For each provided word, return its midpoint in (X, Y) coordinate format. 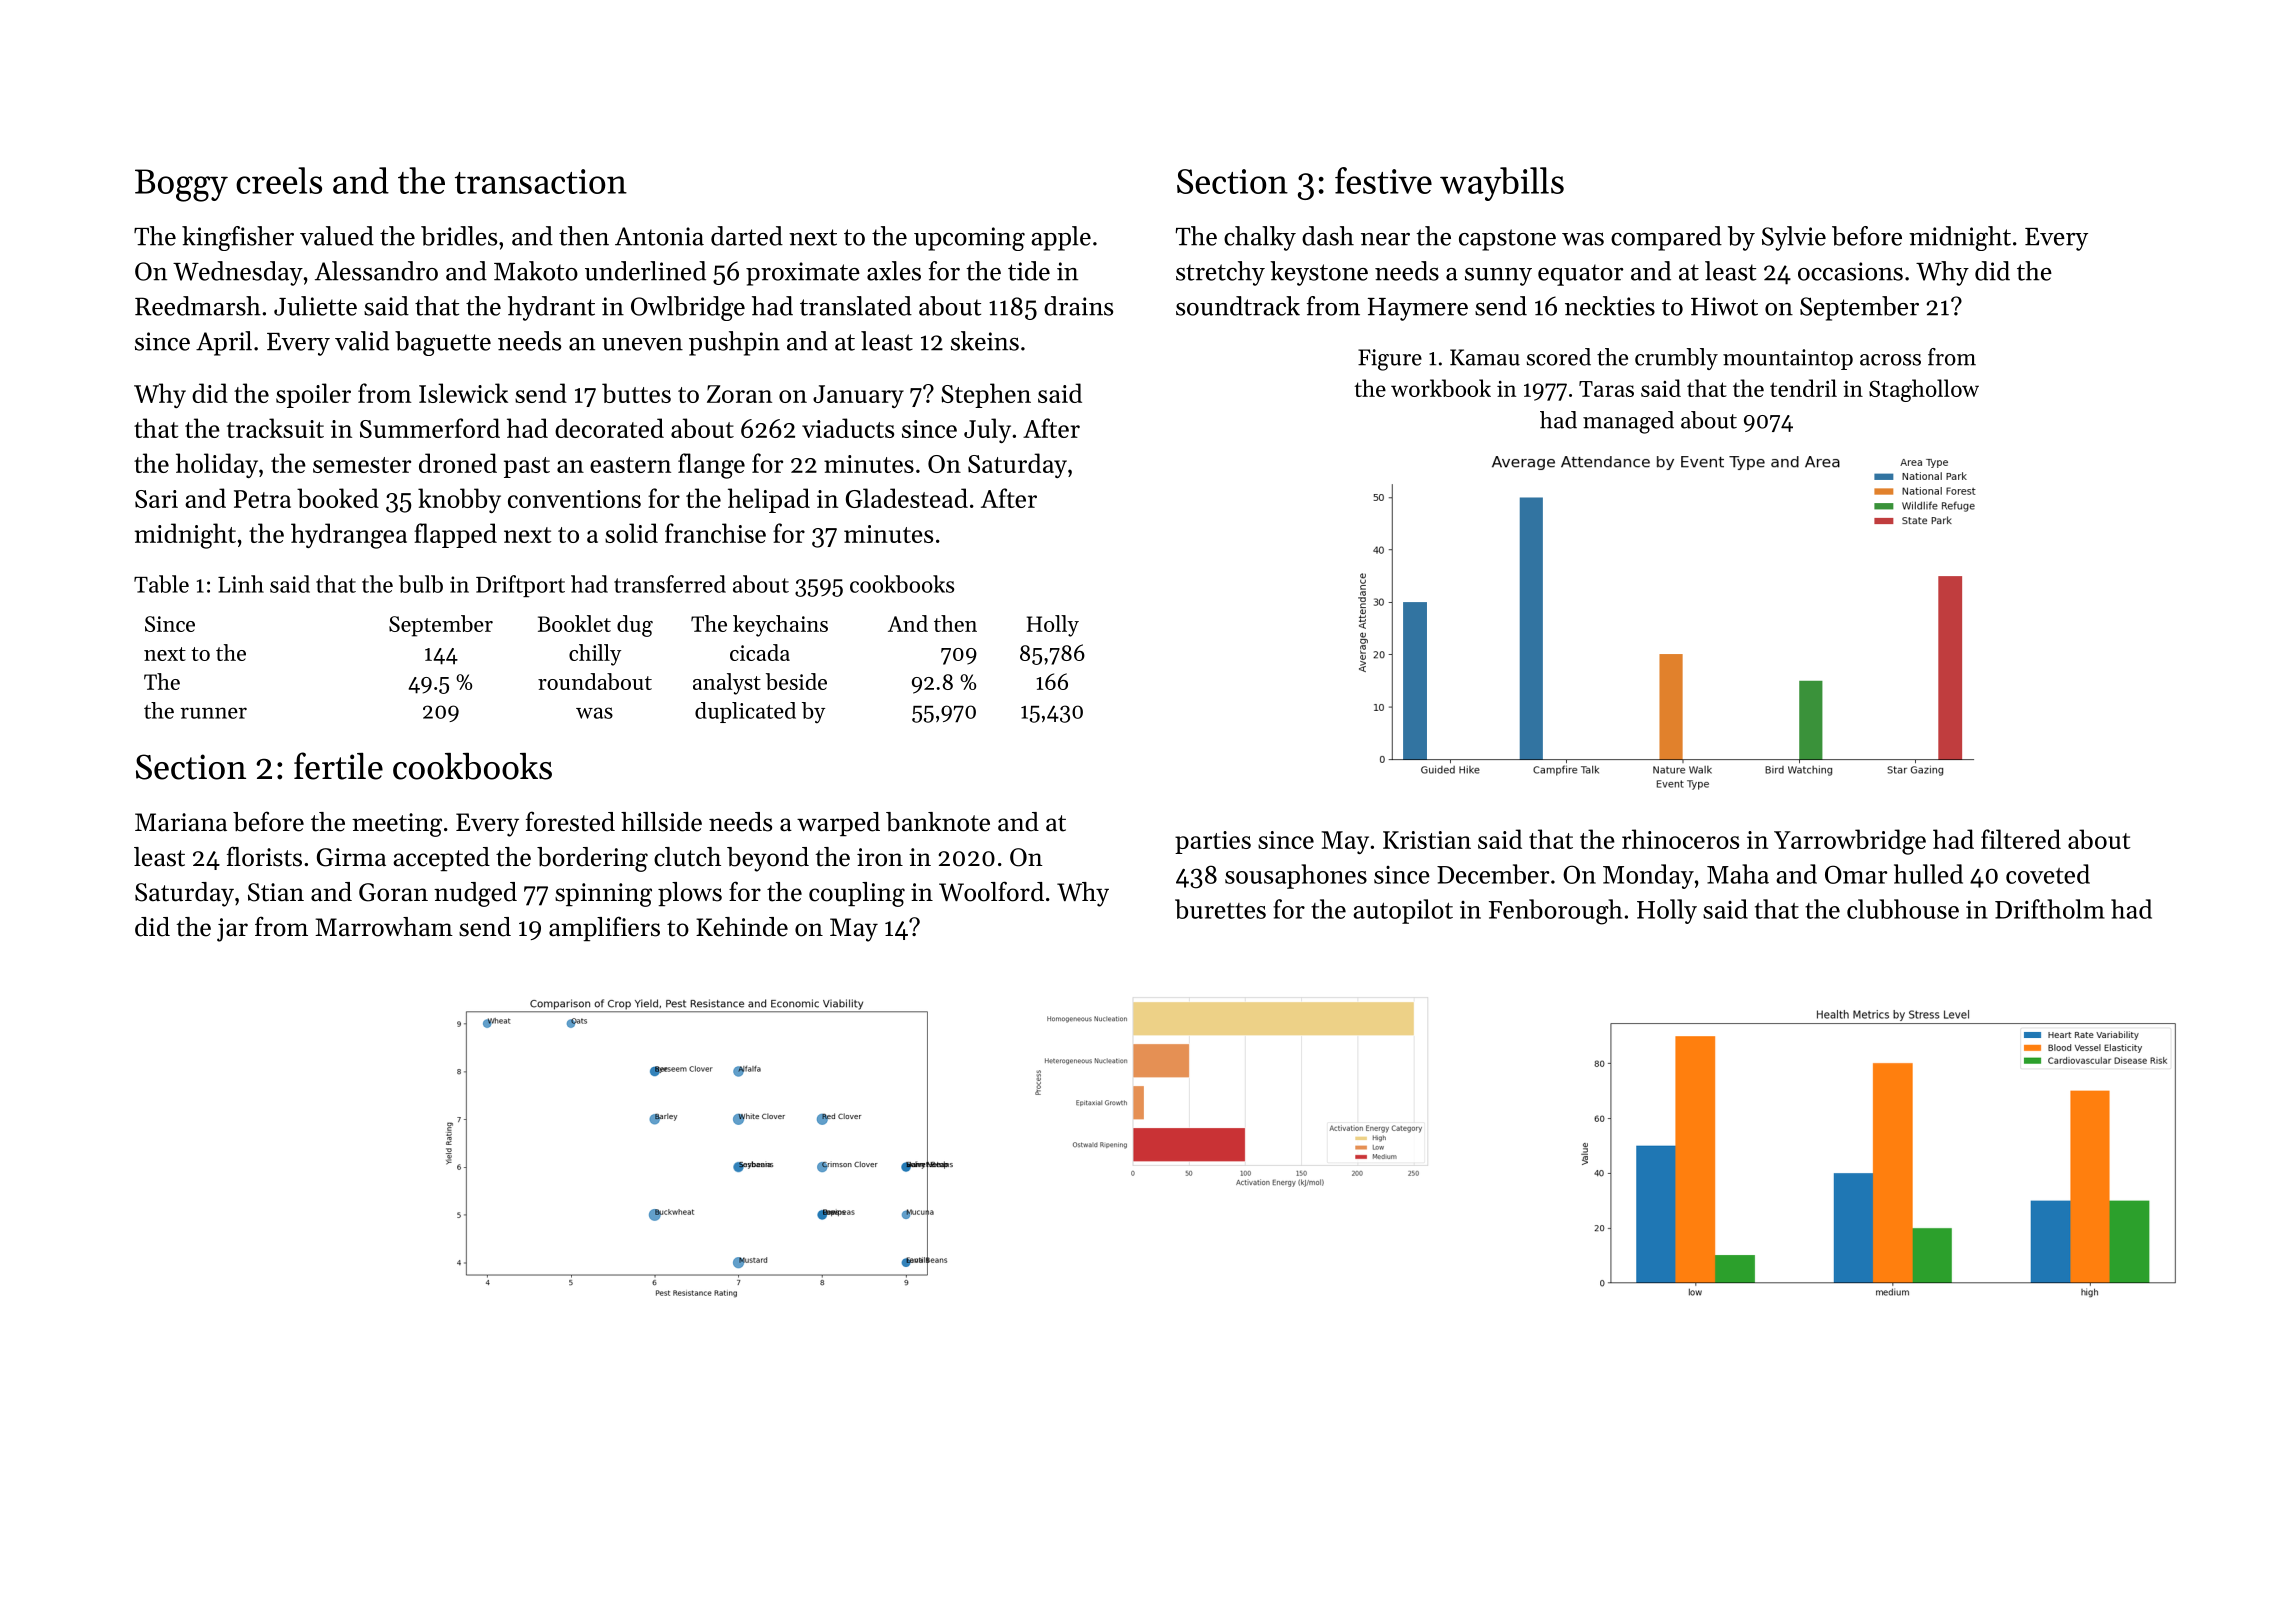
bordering (592, 859)
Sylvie (1794, 238)
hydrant (551, 308)
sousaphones (1296, 876)
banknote (938, 822)
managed (1628, 422)
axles (894, 271)
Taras (1606, 389)
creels (279, 180)
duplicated (745, 712)
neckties (1610, 306)
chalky (1260, 238)
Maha (1738, 874)
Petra (262, 499)
